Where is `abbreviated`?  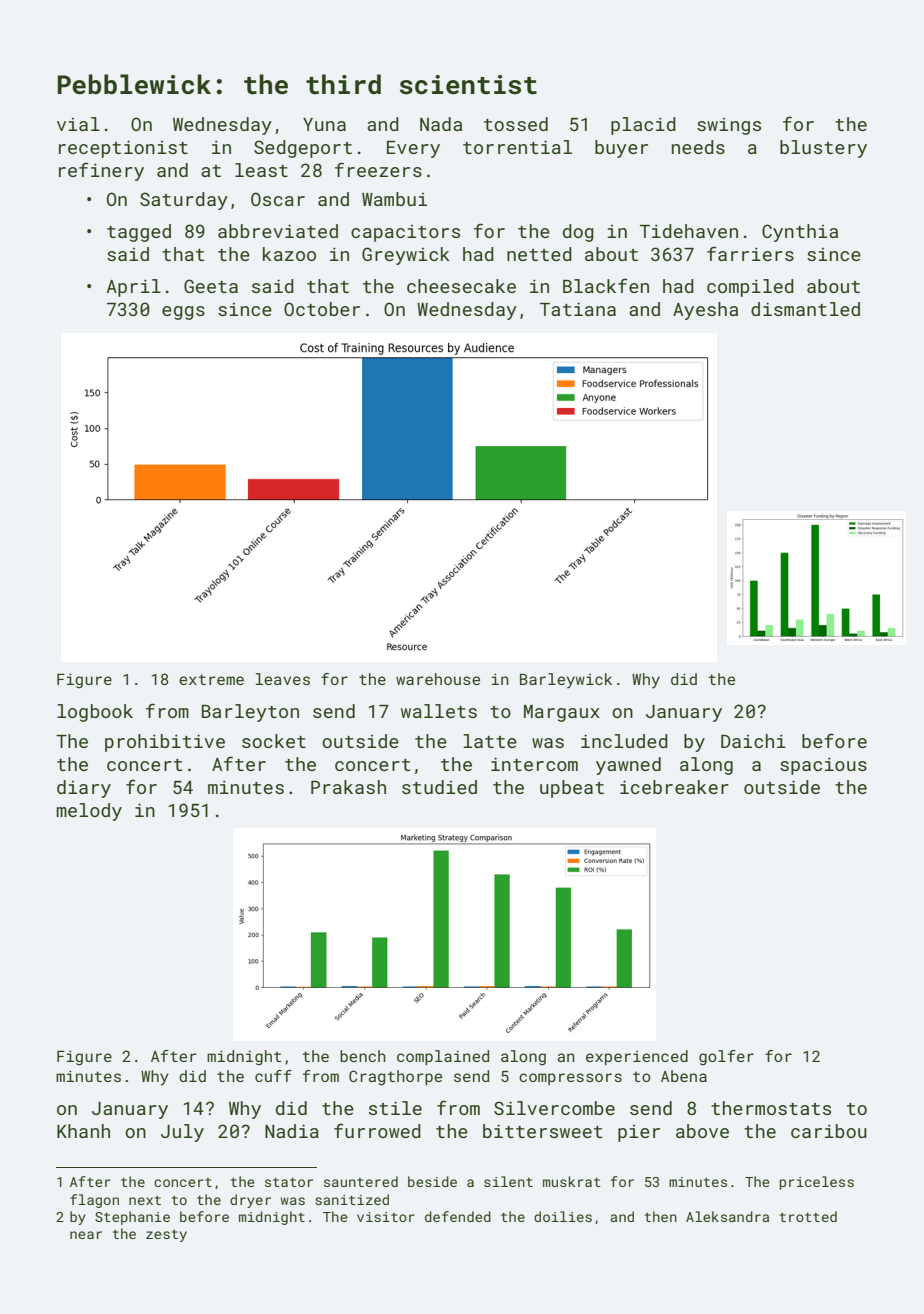 abbreviated is located at coordinates (278, 231).
